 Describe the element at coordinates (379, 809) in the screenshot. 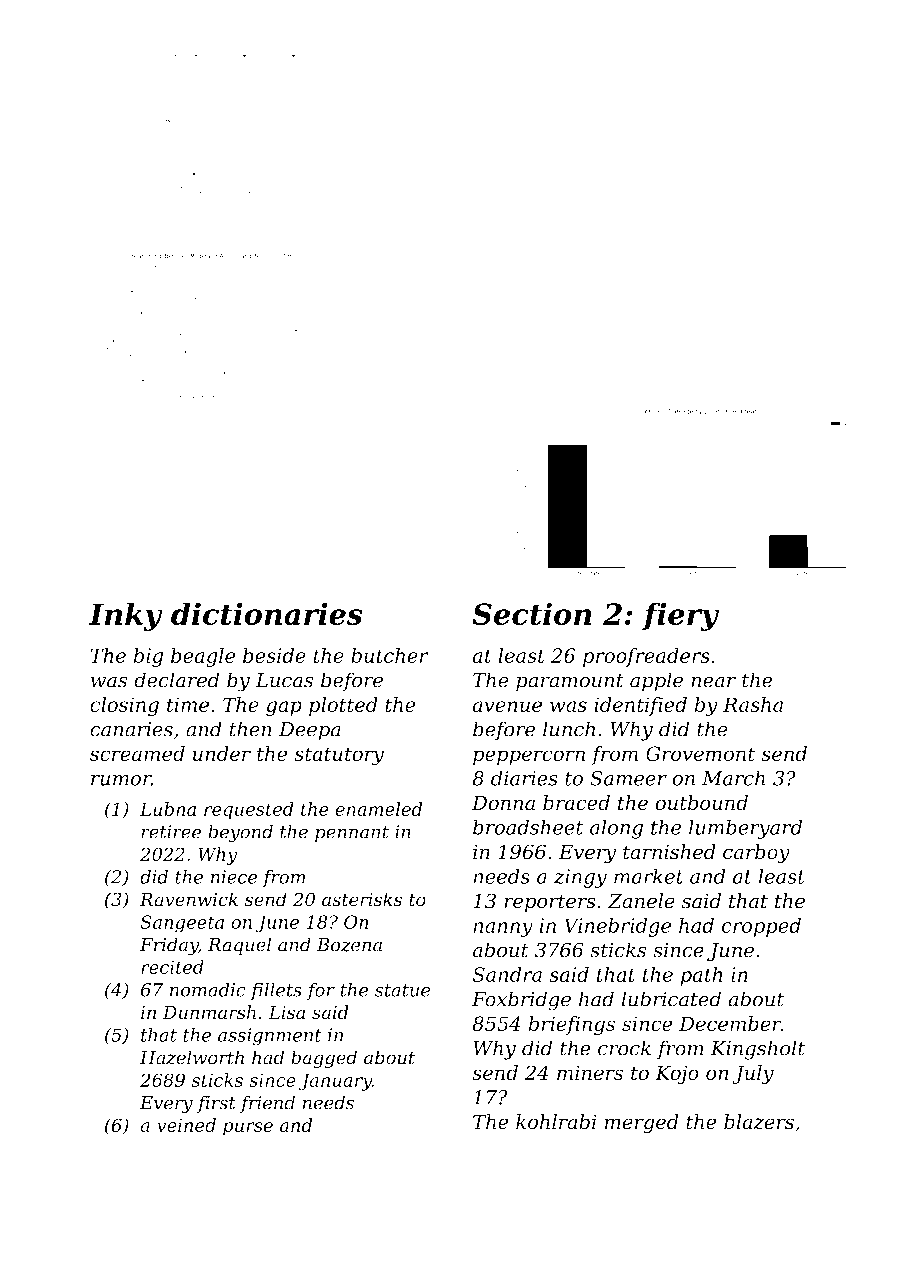

I see `enameled` at that location.
